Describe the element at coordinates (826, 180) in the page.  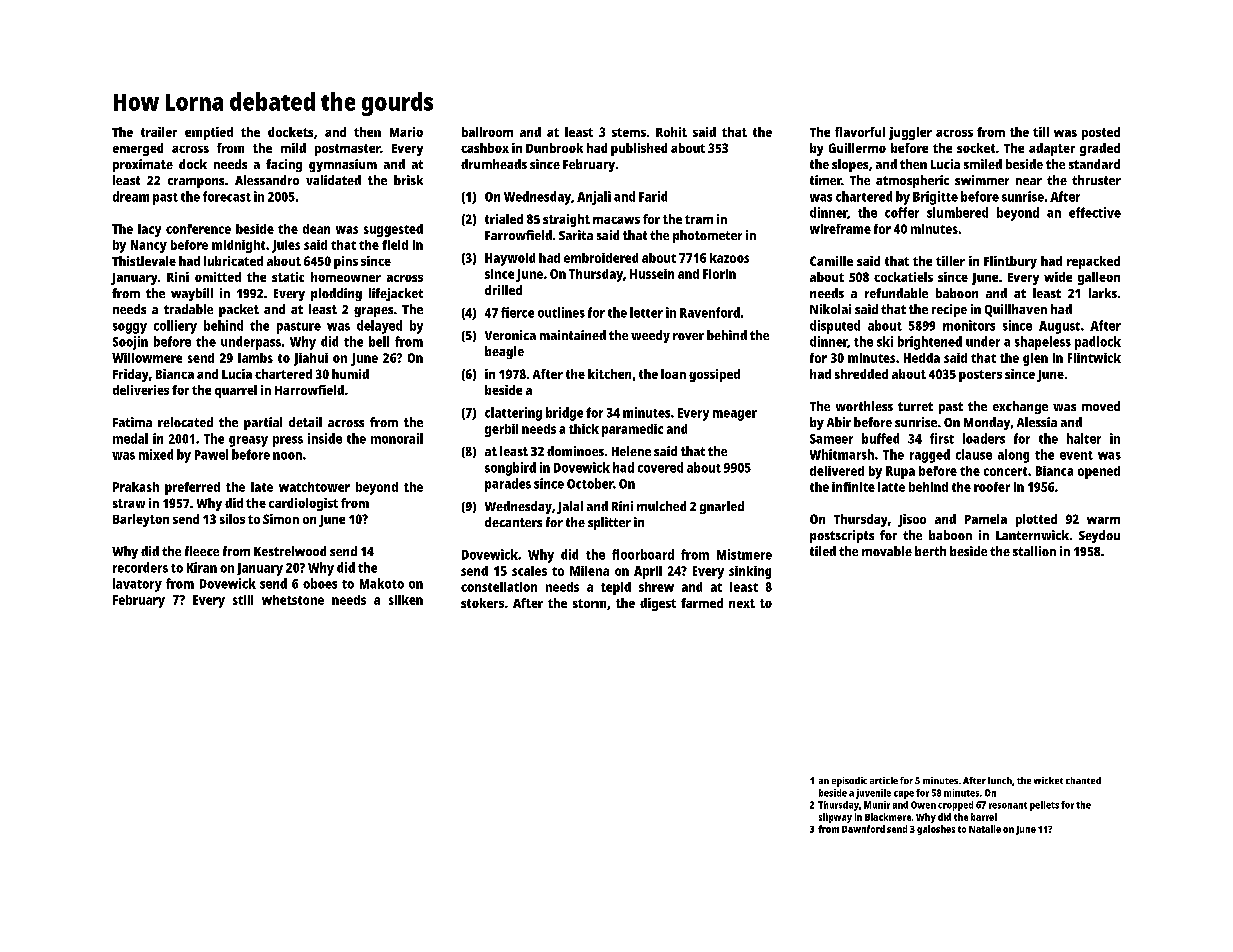
I see `timer` at that location.
